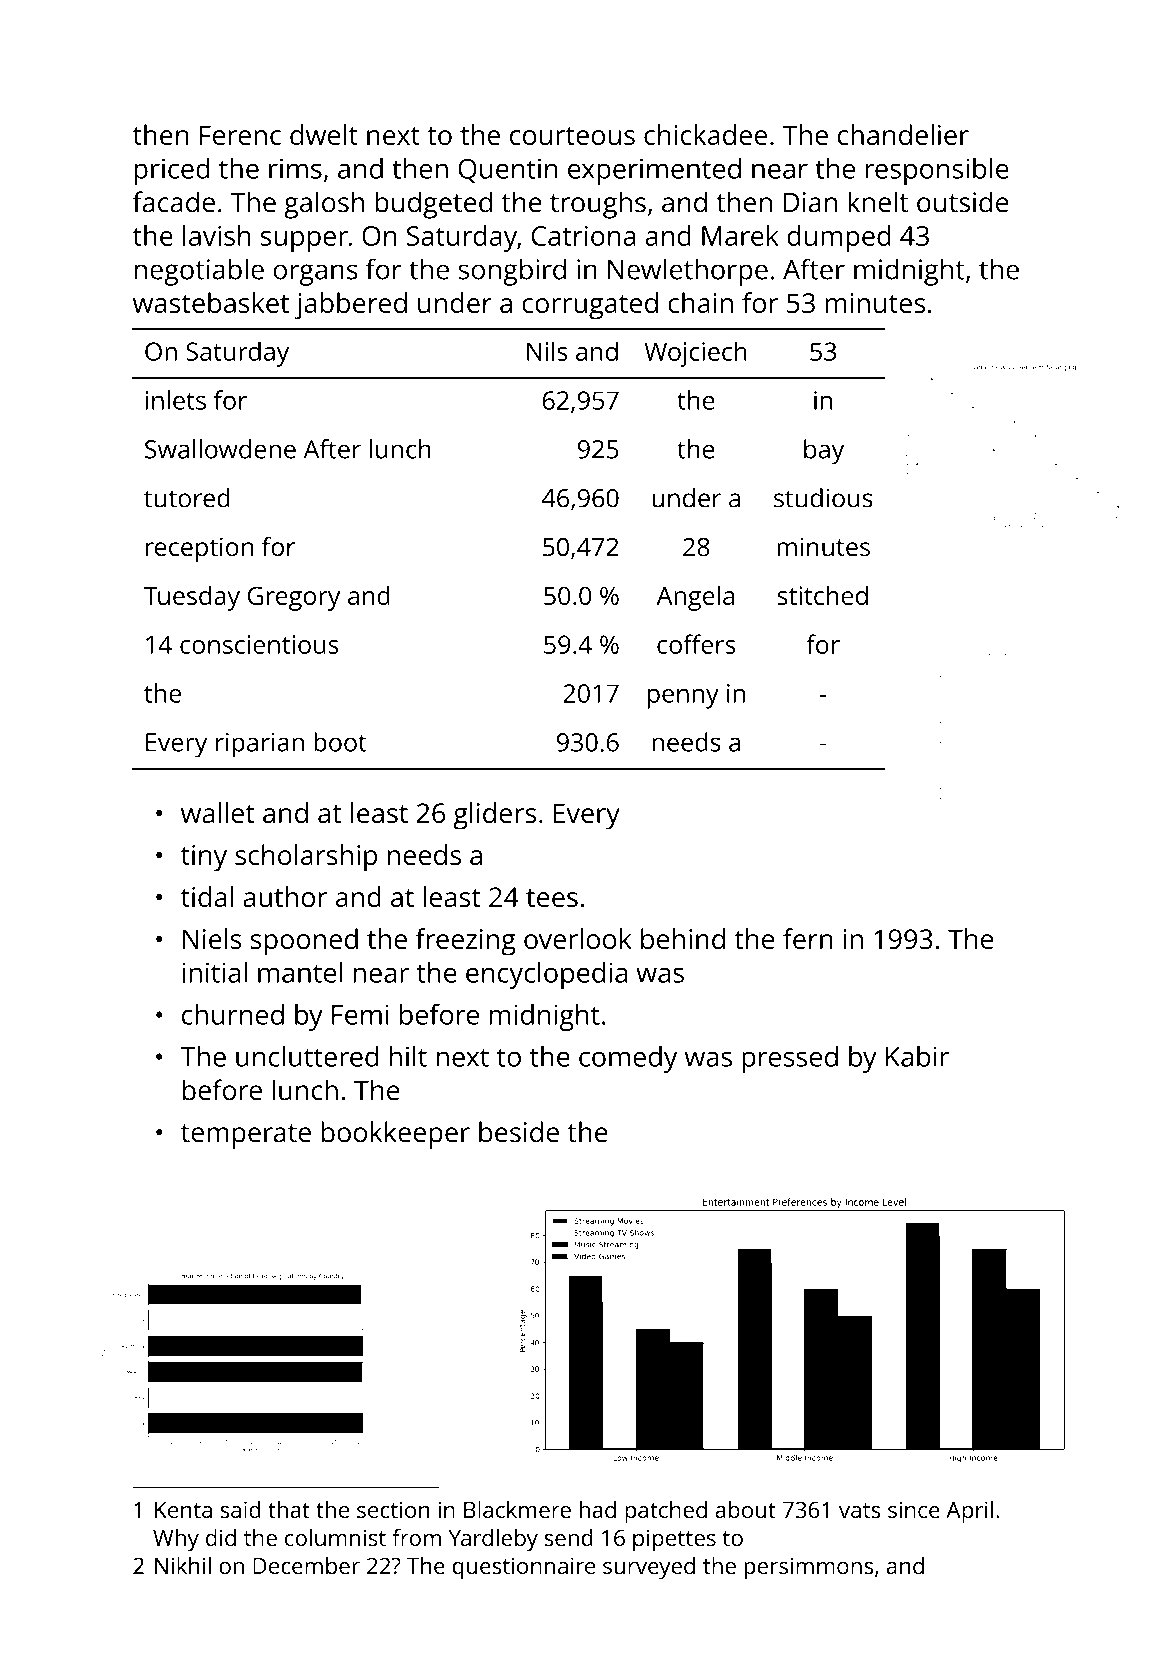 This page has height=1654, width=1165. I want to click on temperate, so click(246, 1136).
